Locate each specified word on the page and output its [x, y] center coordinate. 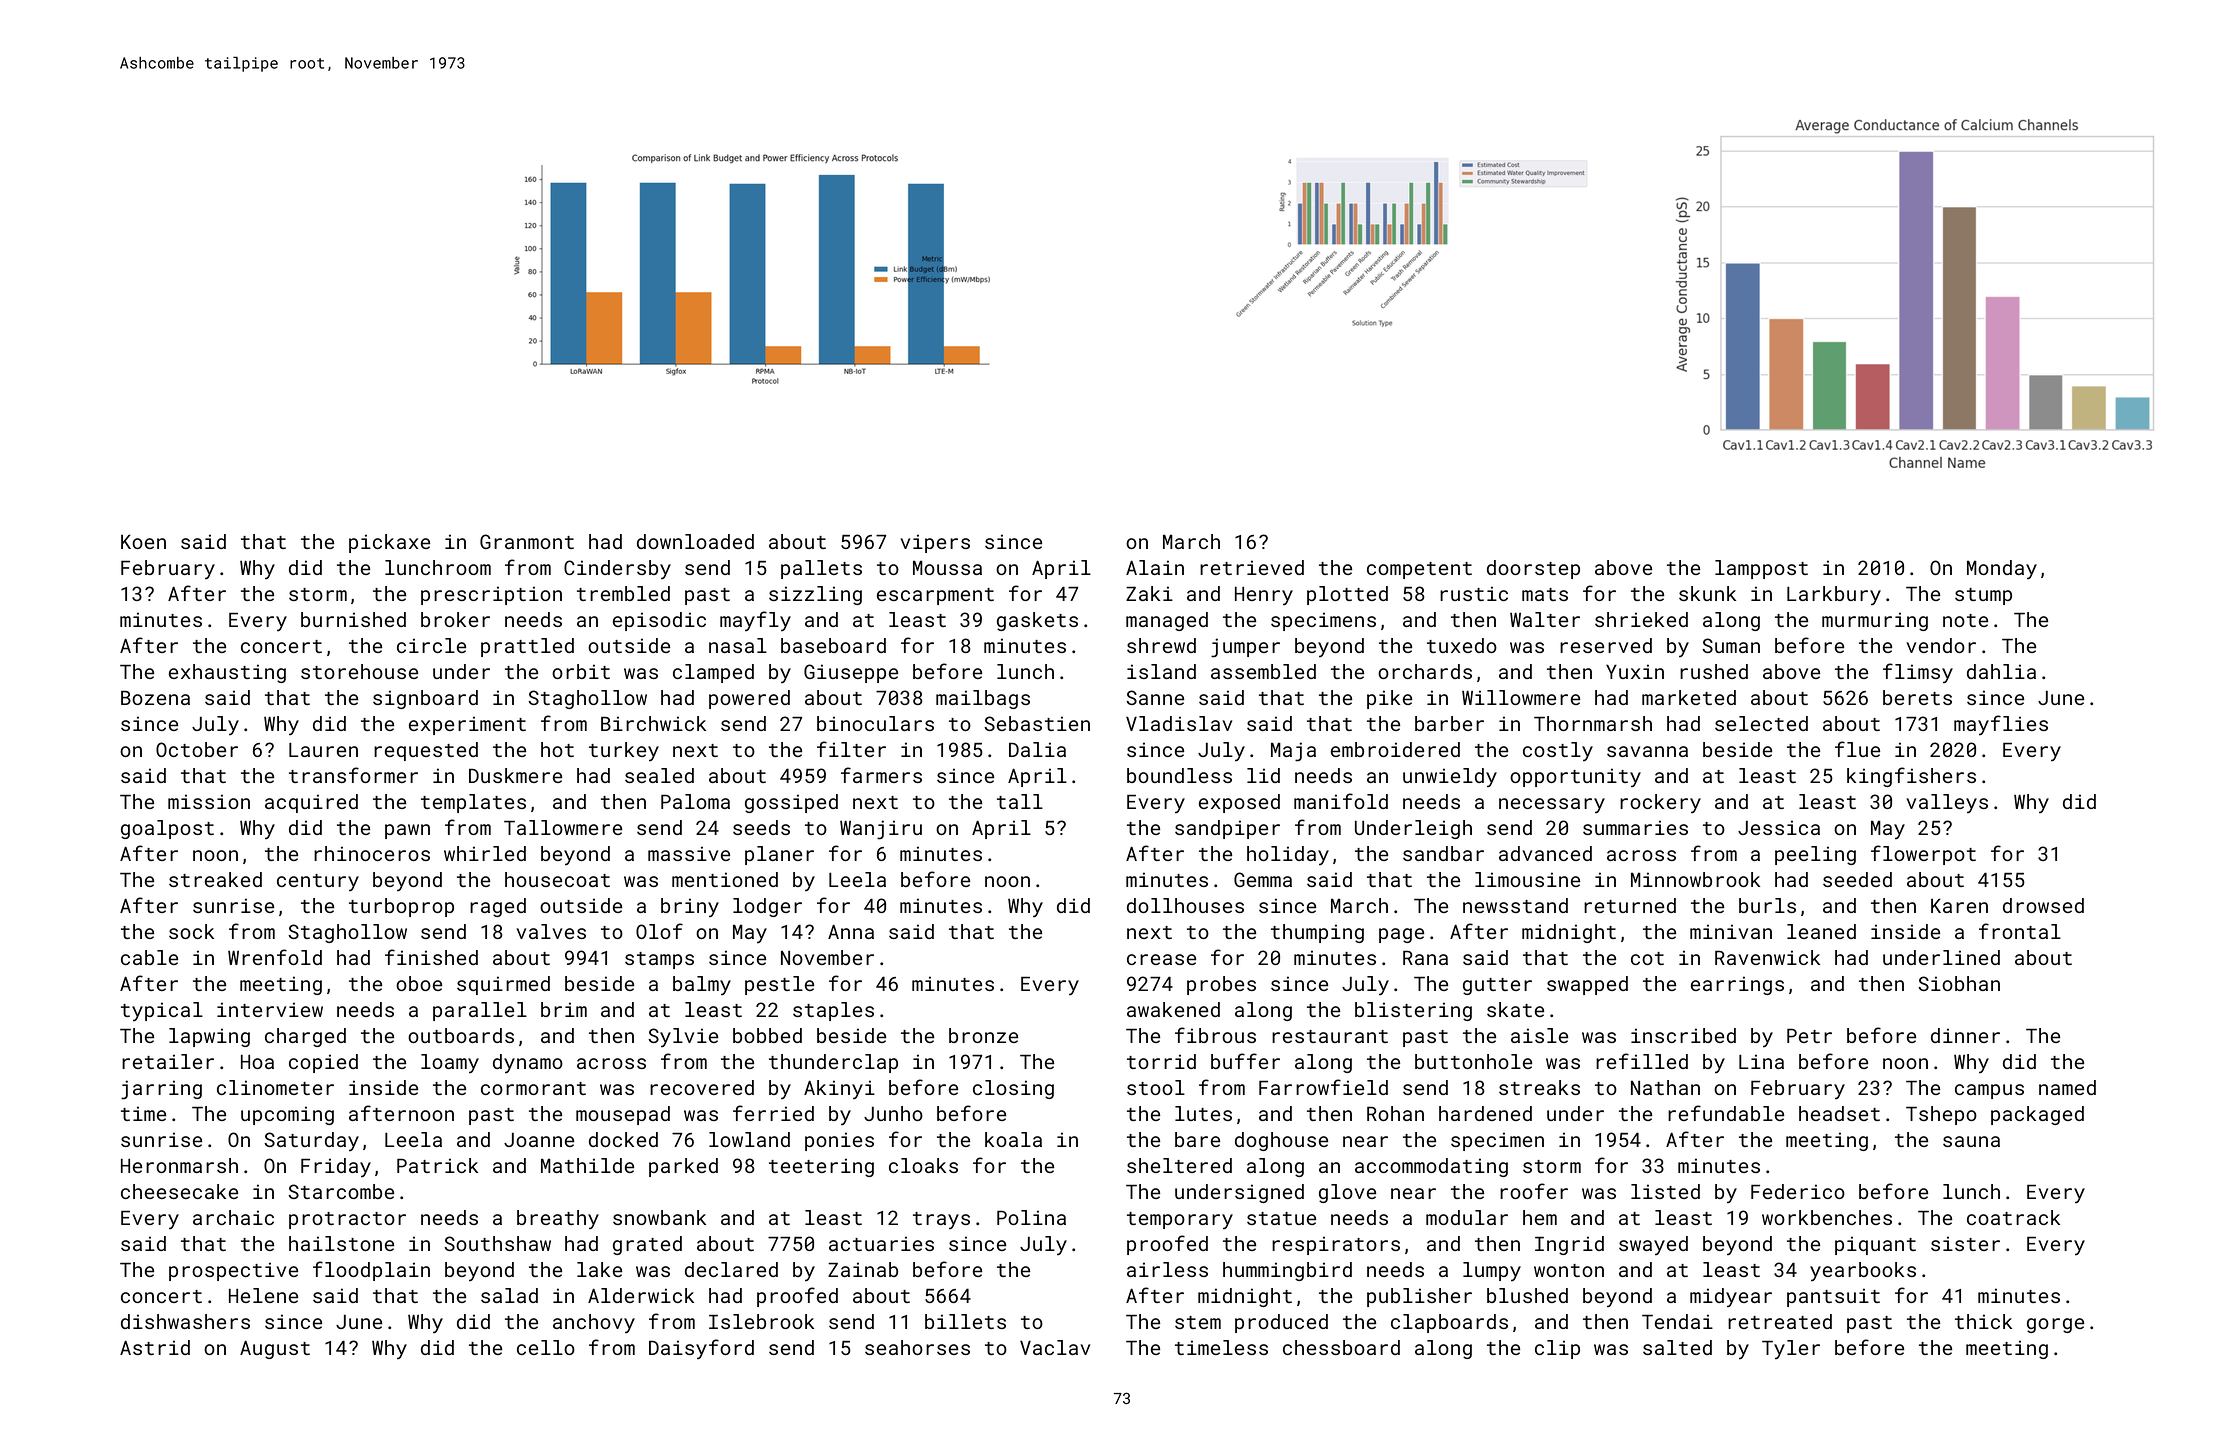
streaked [215, 879]
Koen [143, 541]
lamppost [1761, 569]
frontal [2020, 931]
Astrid [155, 1347]
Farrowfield [1323, 1087]
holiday [1288, 855]
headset [1839, 1113]
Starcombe [341, 1191]
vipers [935, 543]
